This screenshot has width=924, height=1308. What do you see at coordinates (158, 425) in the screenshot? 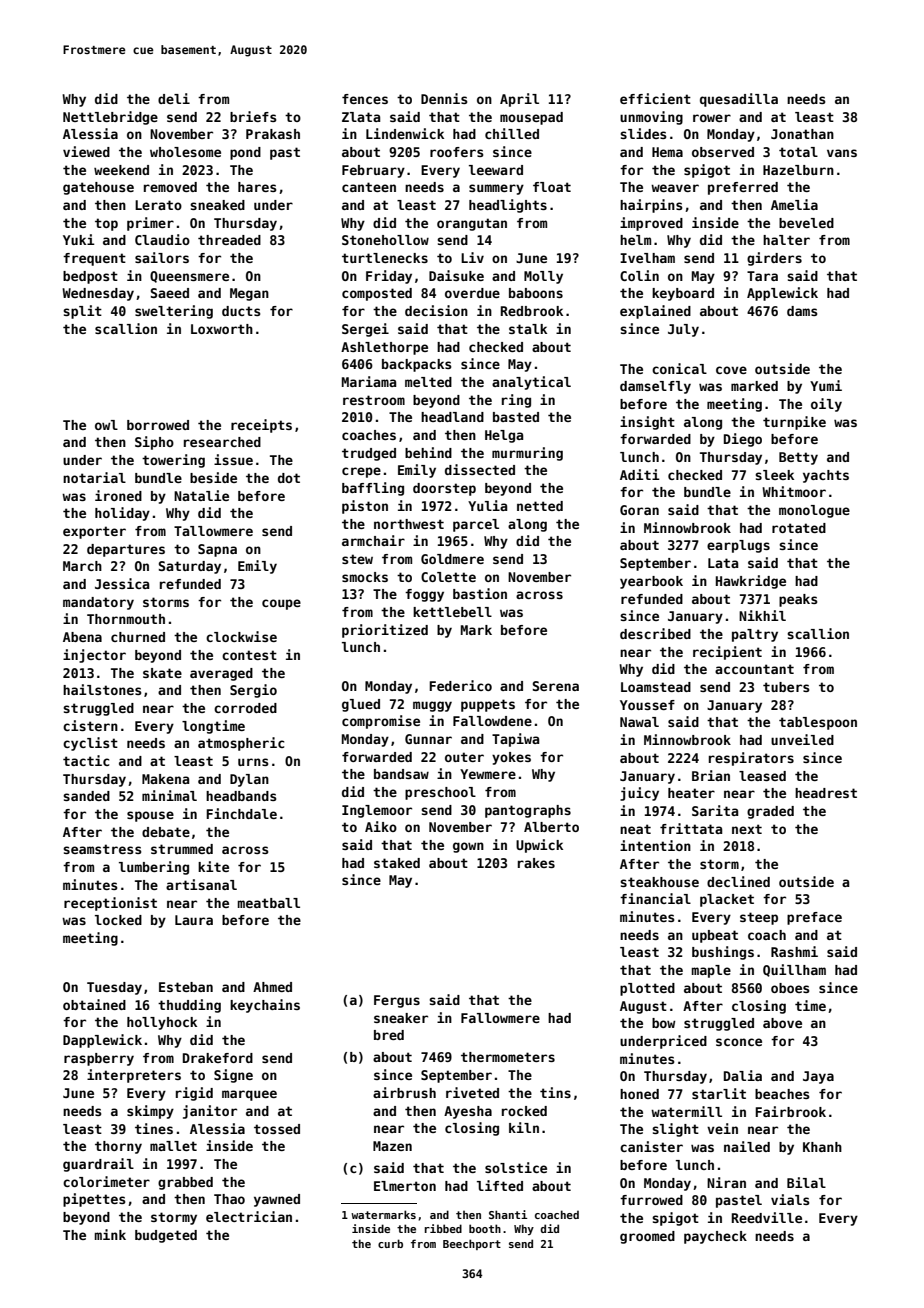
I see `borrowed` at bounding box center [158, 425].
